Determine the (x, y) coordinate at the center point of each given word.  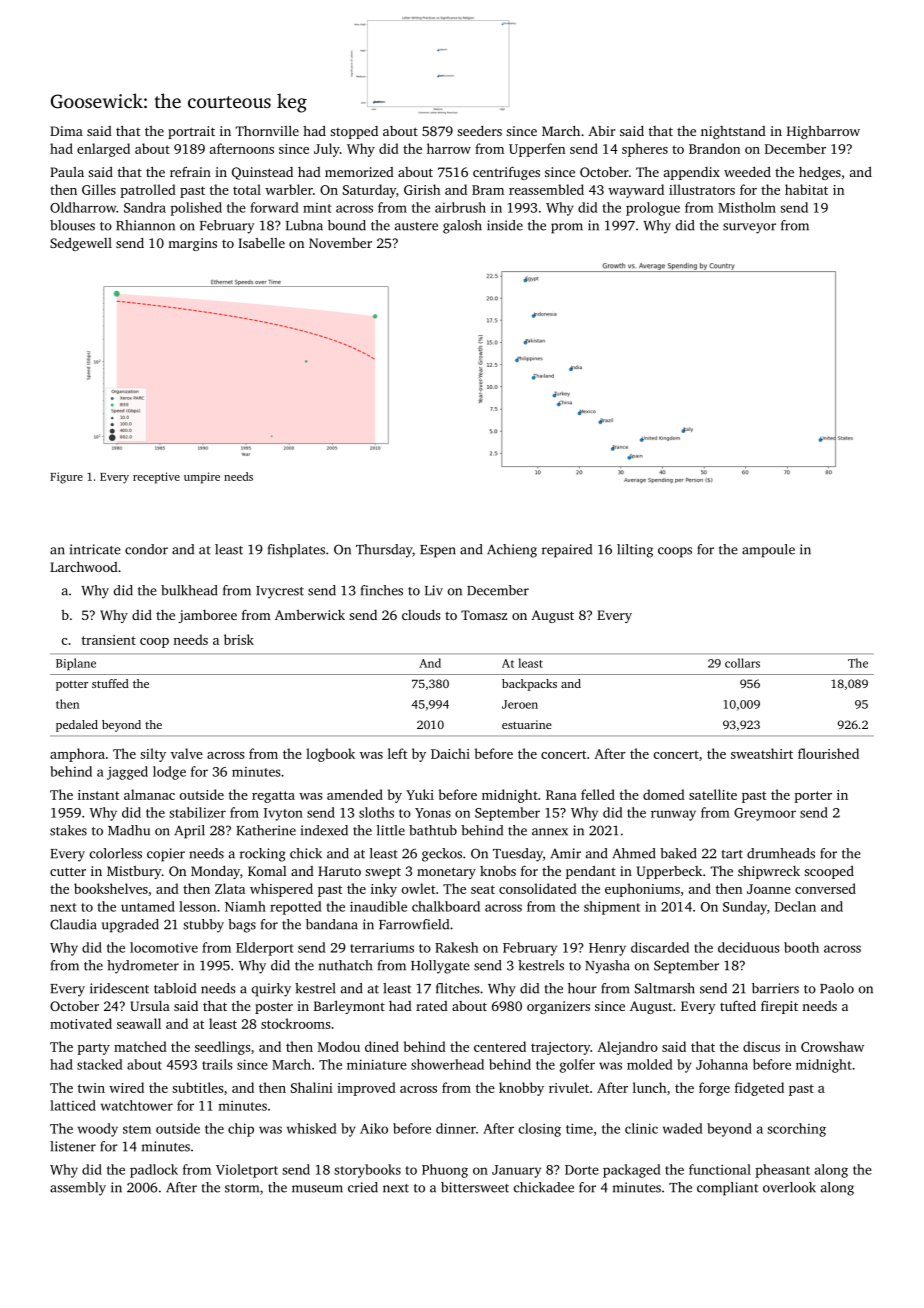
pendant (591, 872)
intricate (95, 549)
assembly (78, 1189)
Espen (438, 551)
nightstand (733, 132)
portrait (191, 132)
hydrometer (143, 967)
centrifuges (506, 173)
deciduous (749, 947)
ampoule (768, 551)
